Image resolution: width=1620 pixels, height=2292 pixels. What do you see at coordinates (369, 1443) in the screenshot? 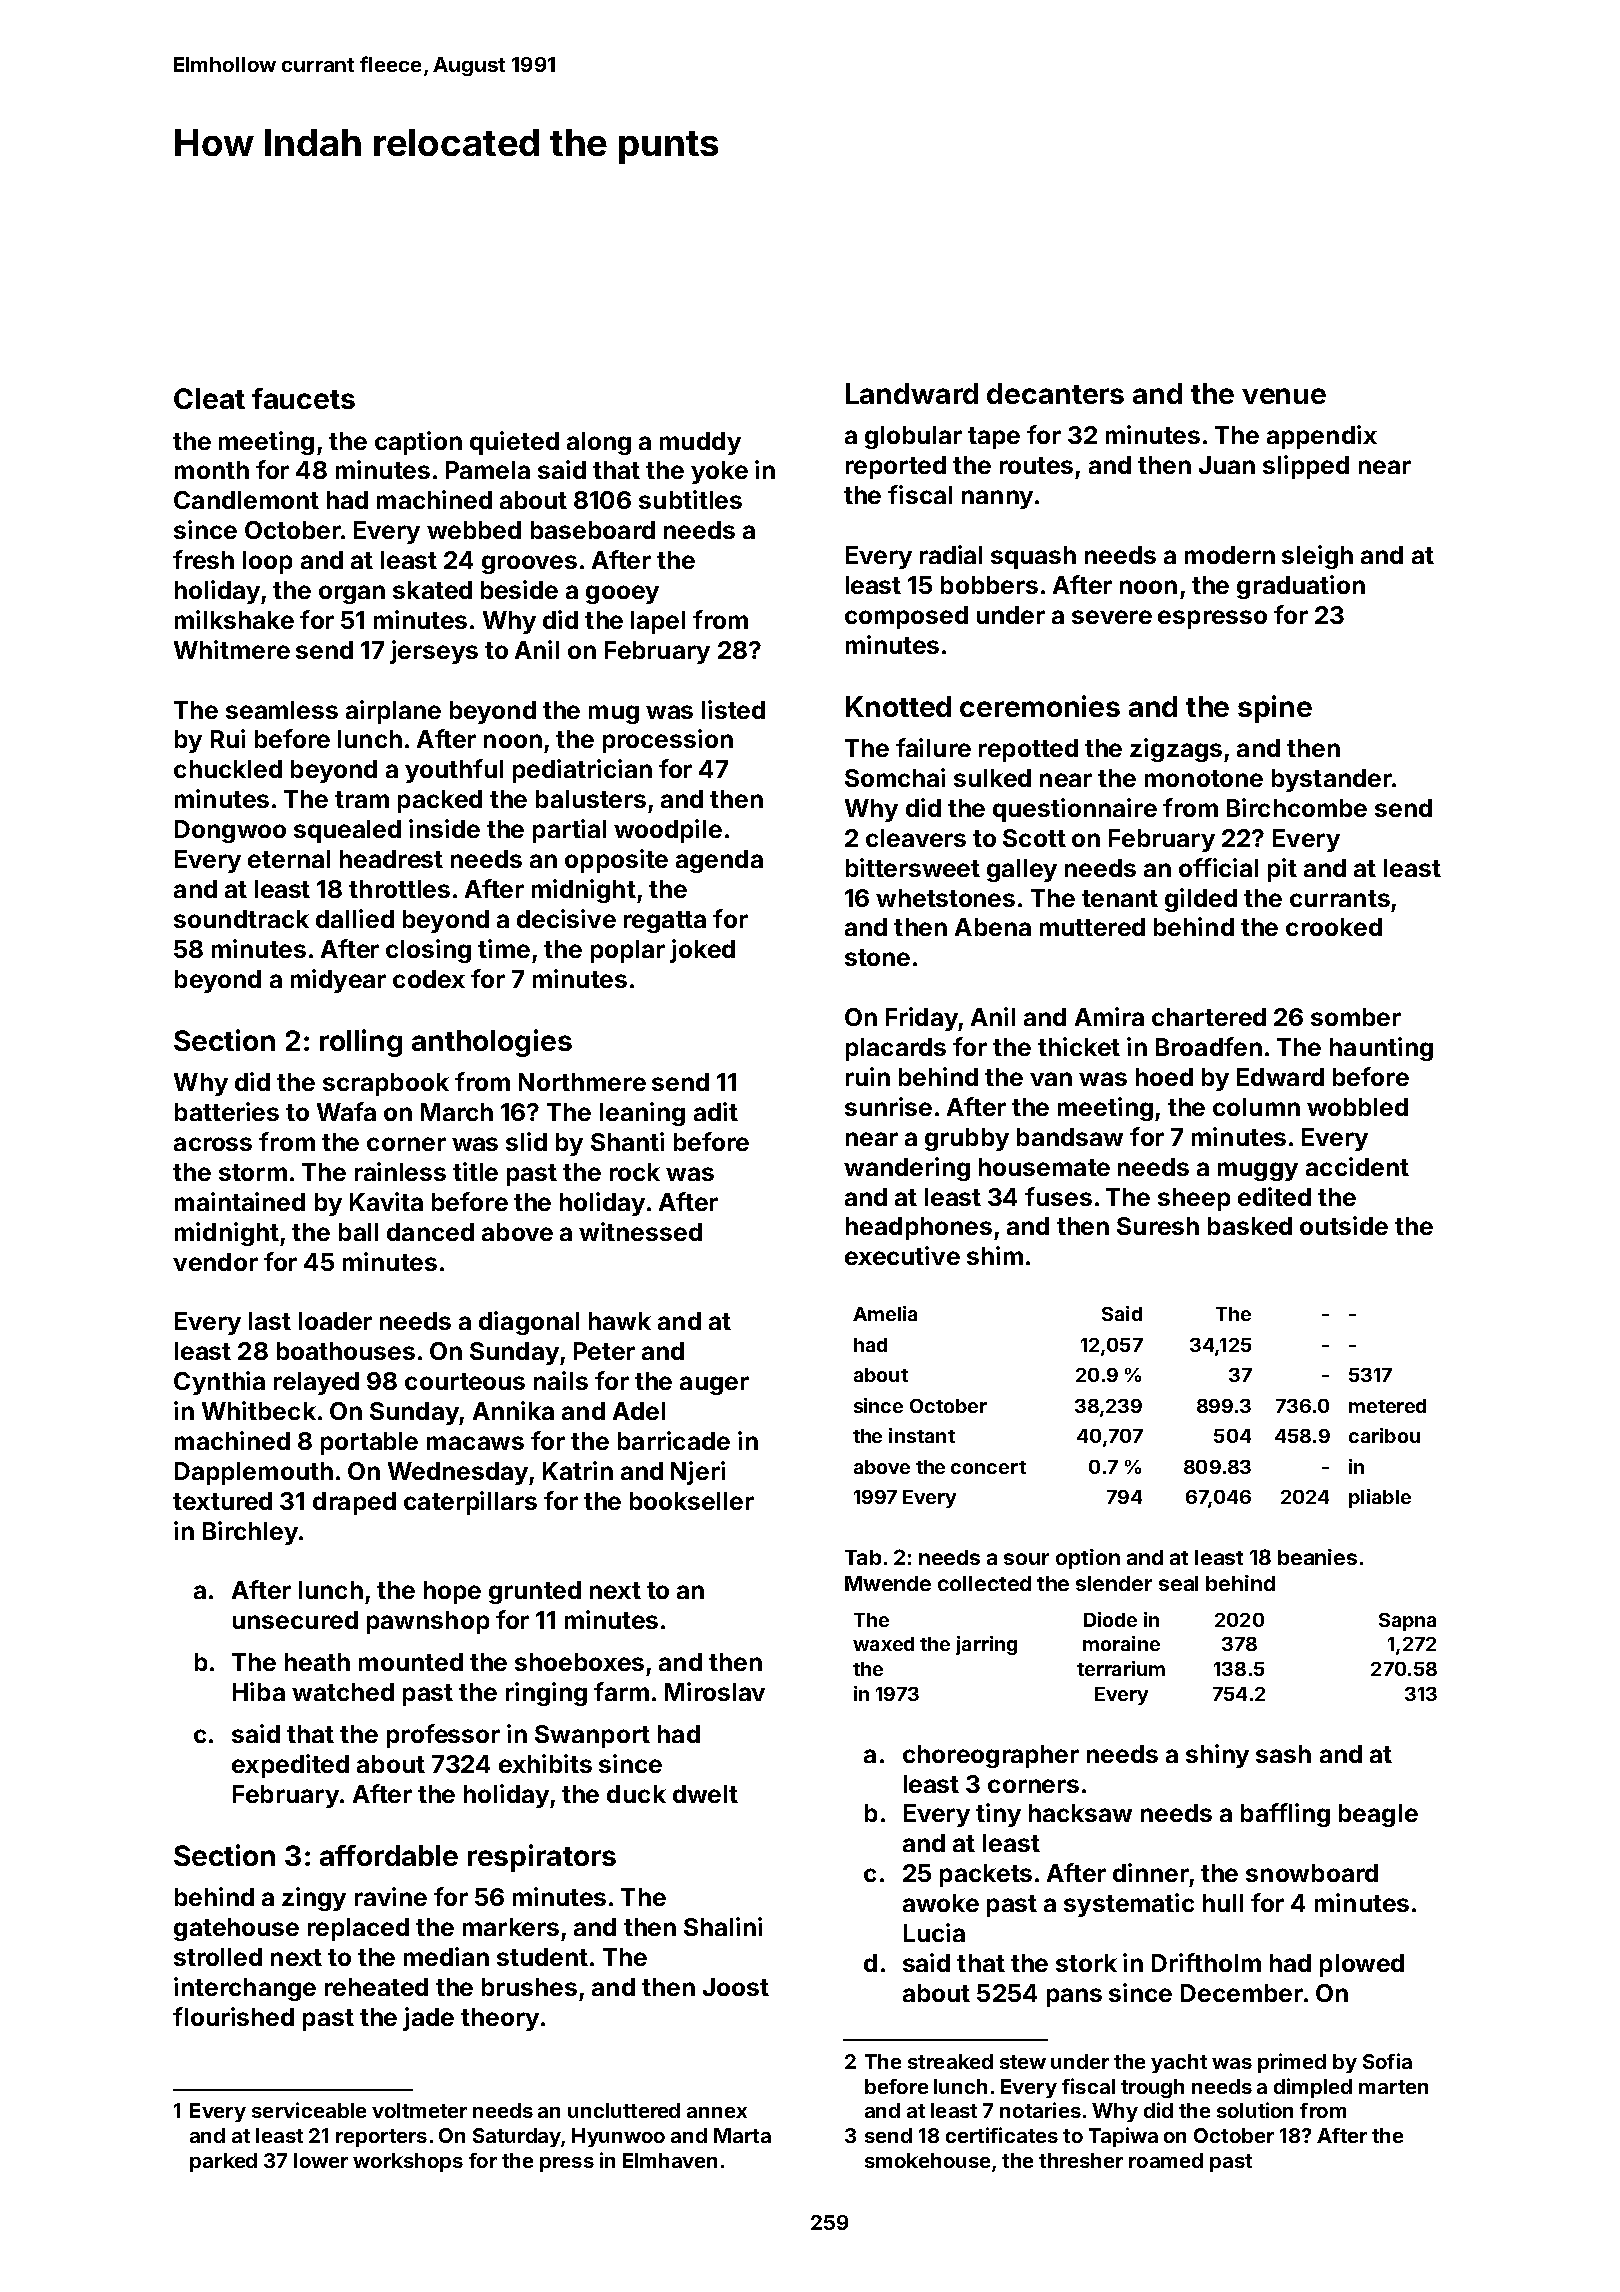
I see `portable` at bounding box center [369, 1443].
